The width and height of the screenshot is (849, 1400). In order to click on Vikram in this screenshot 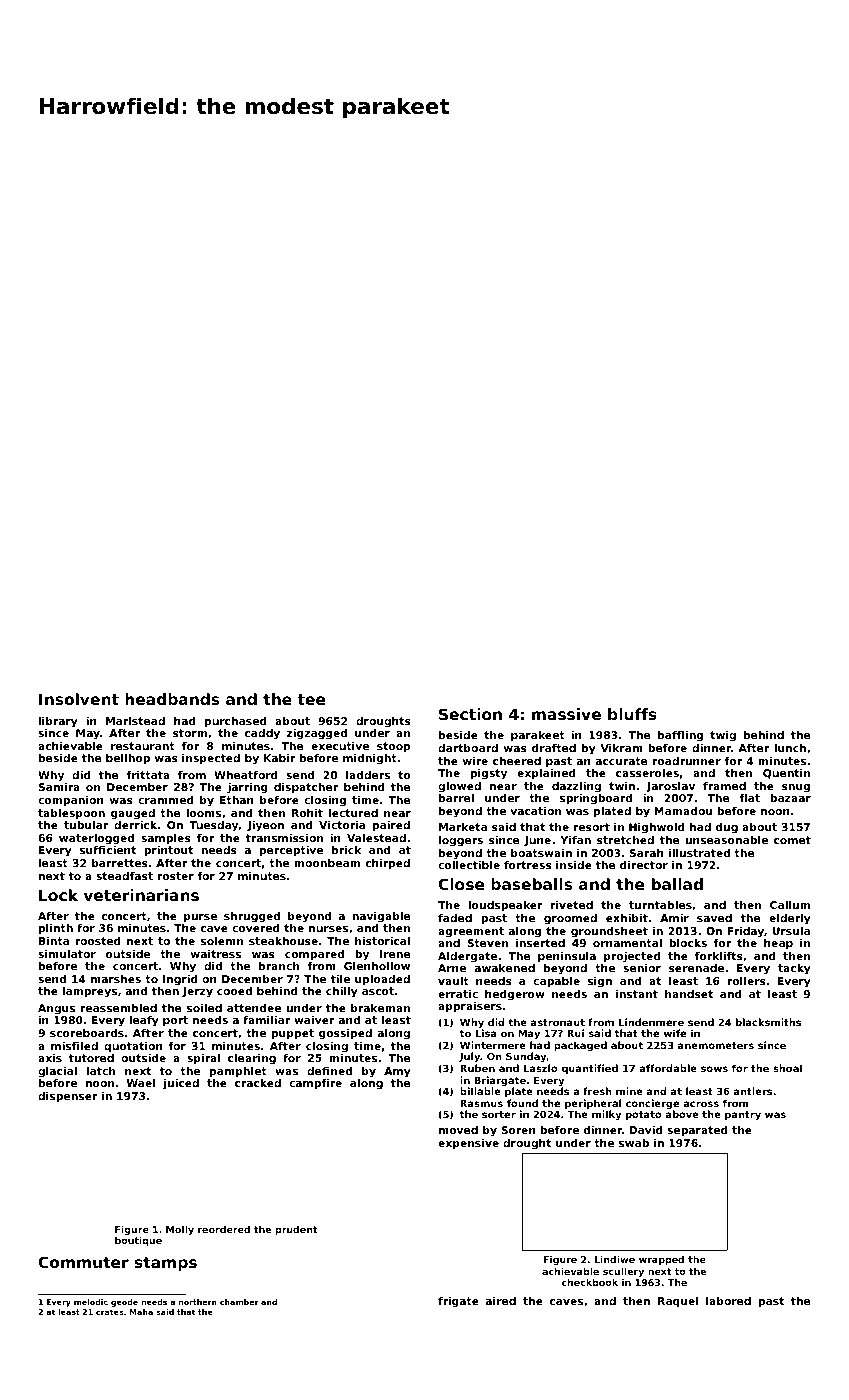, I will do `click(621, 748)`.
